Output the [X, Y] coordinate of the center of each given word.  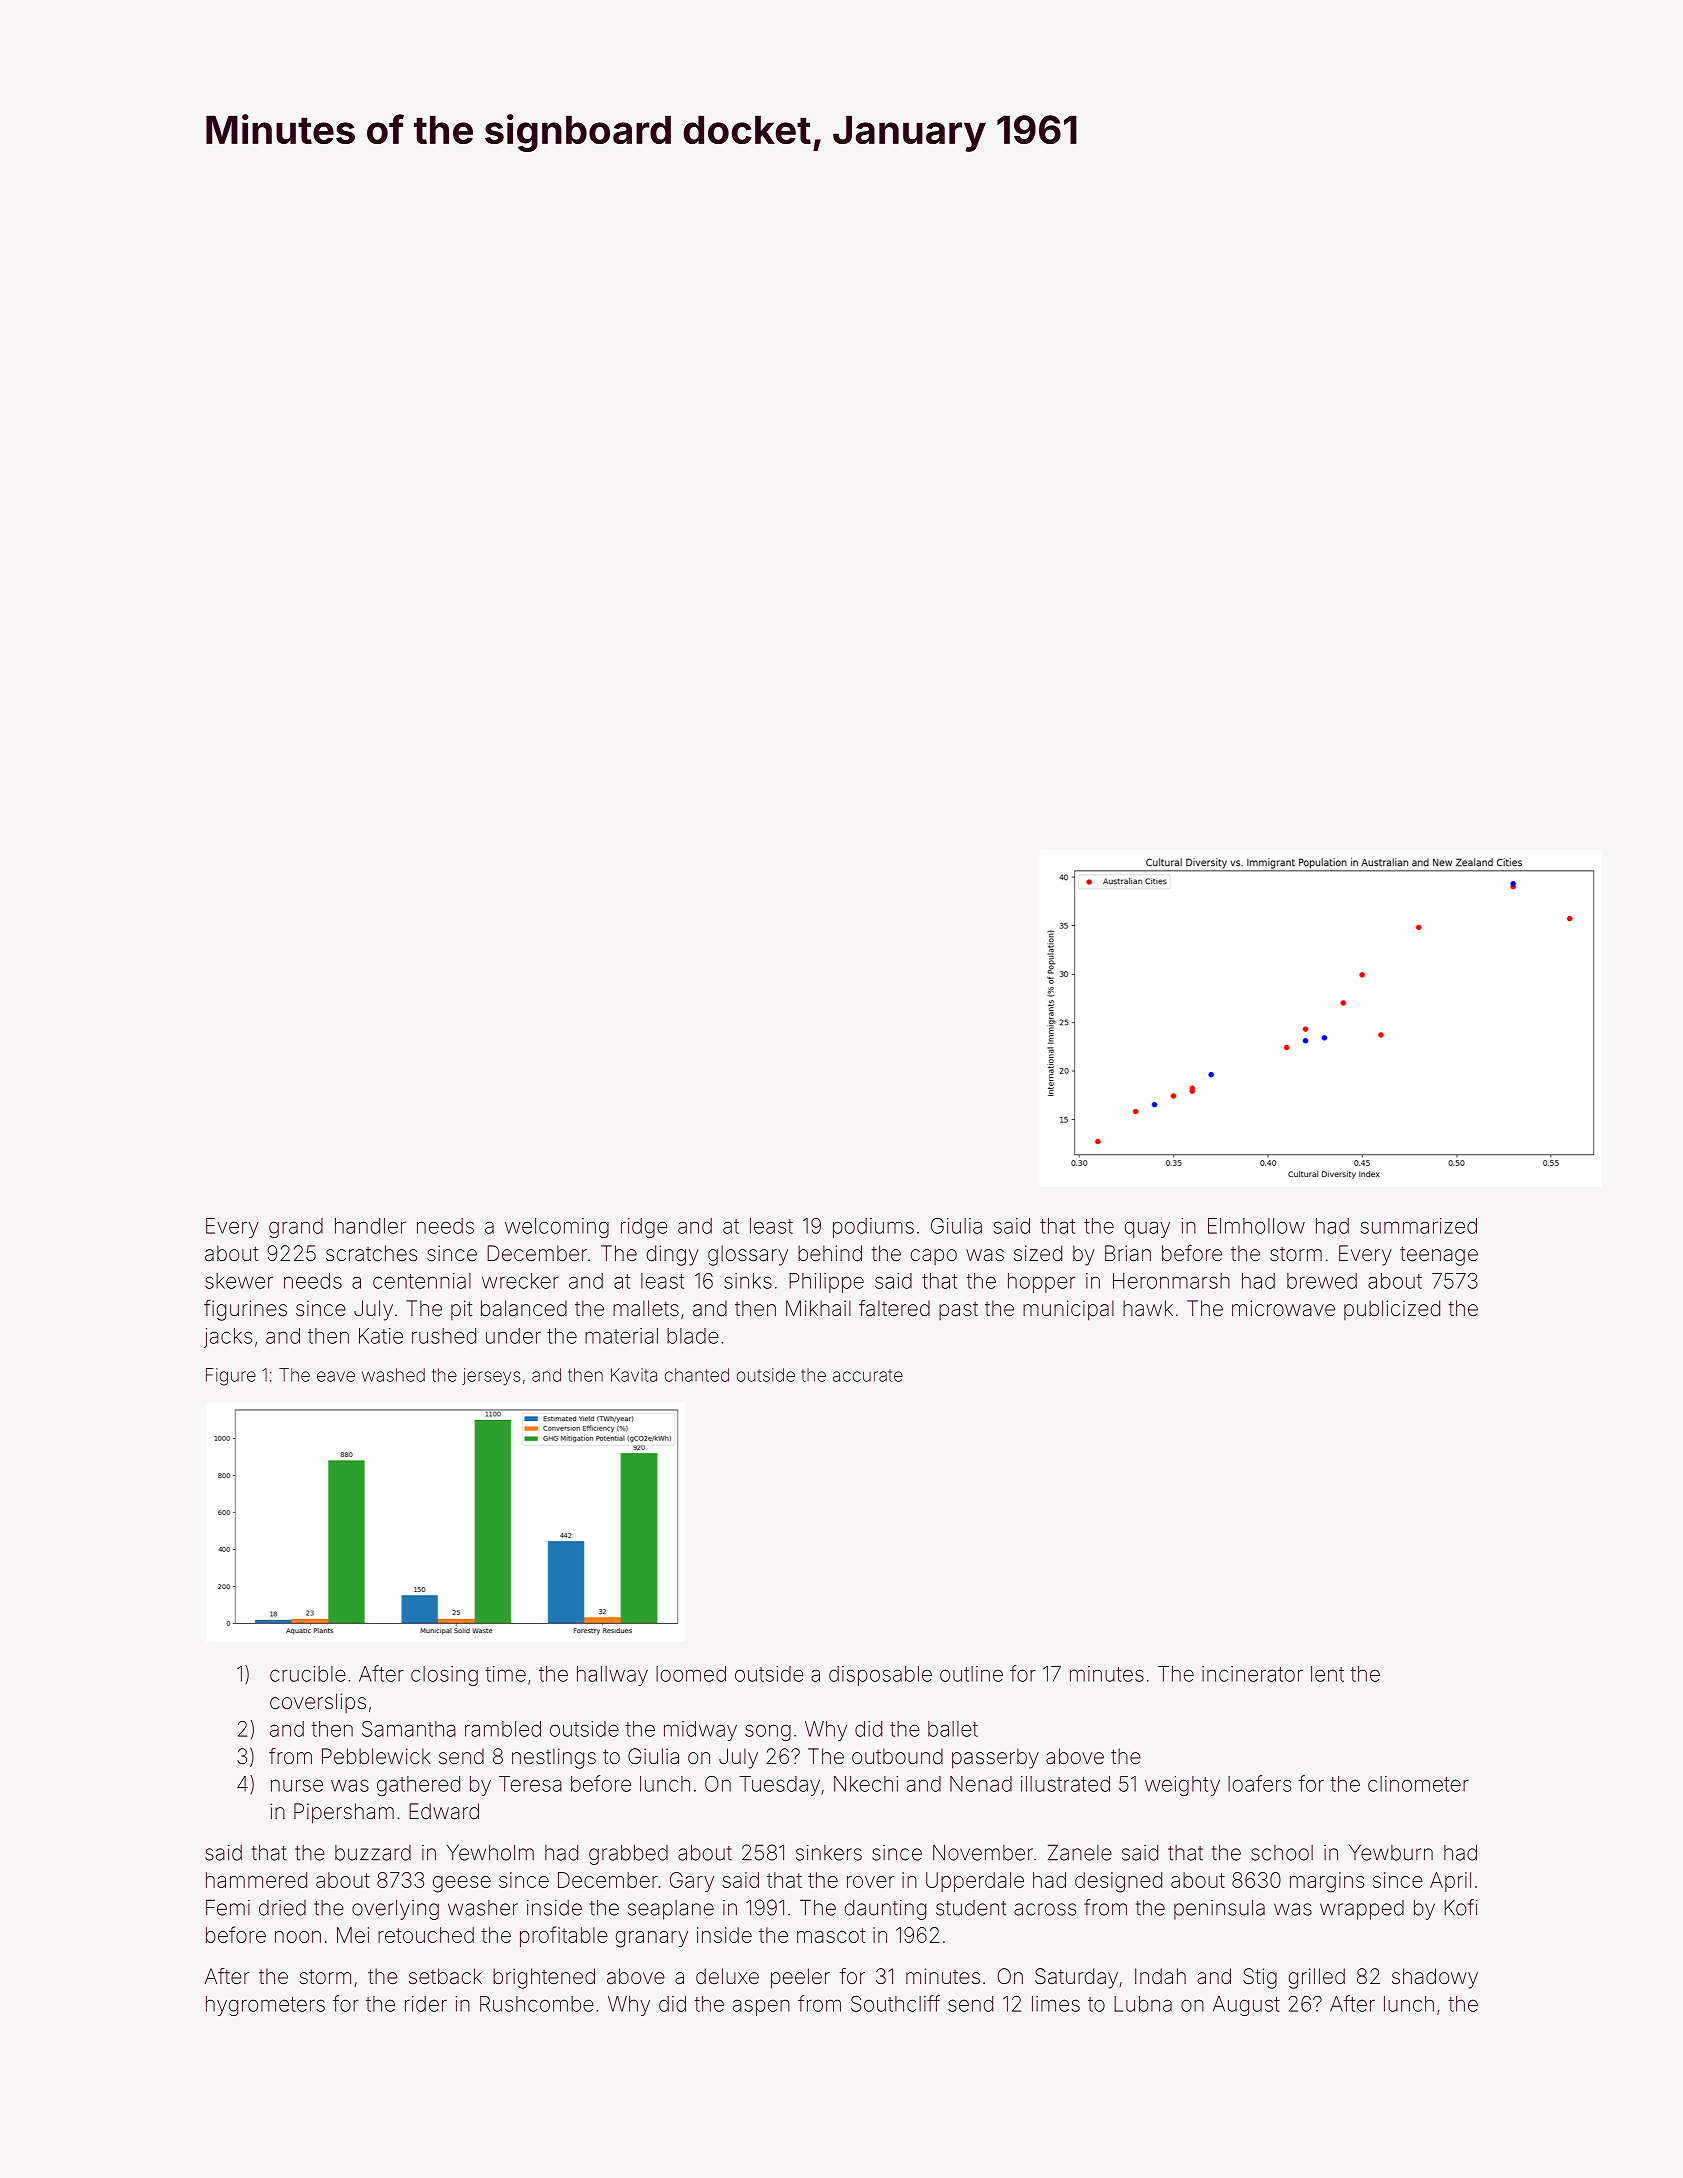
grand [296, 1228]
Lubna [1143, 2004]
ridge [644, 1228]
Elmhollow [1256, 1226]
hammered [256, 1880]
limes [1056, 2004]
